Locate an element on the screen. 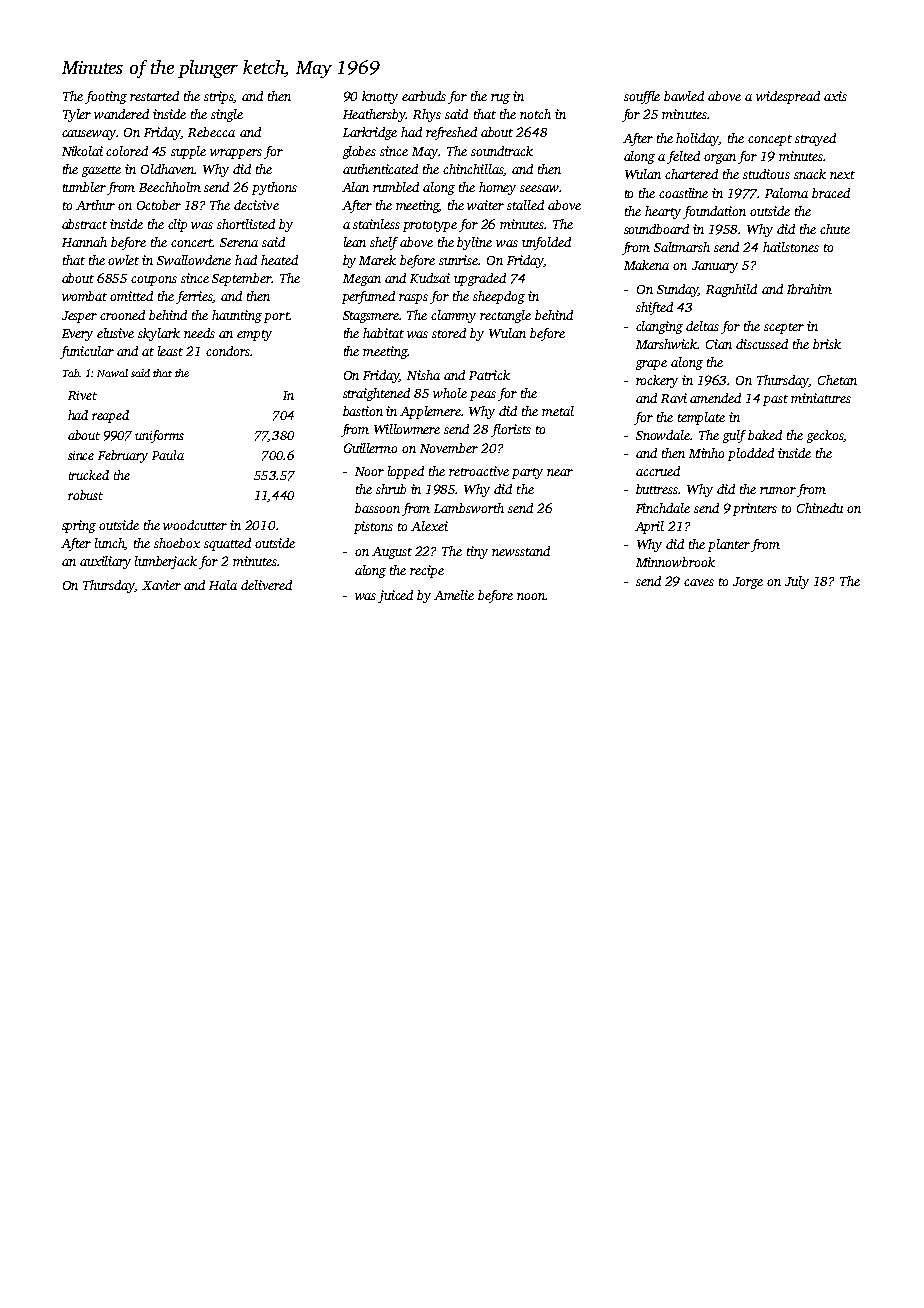  earbuds is located at coordinates (424, 96).
